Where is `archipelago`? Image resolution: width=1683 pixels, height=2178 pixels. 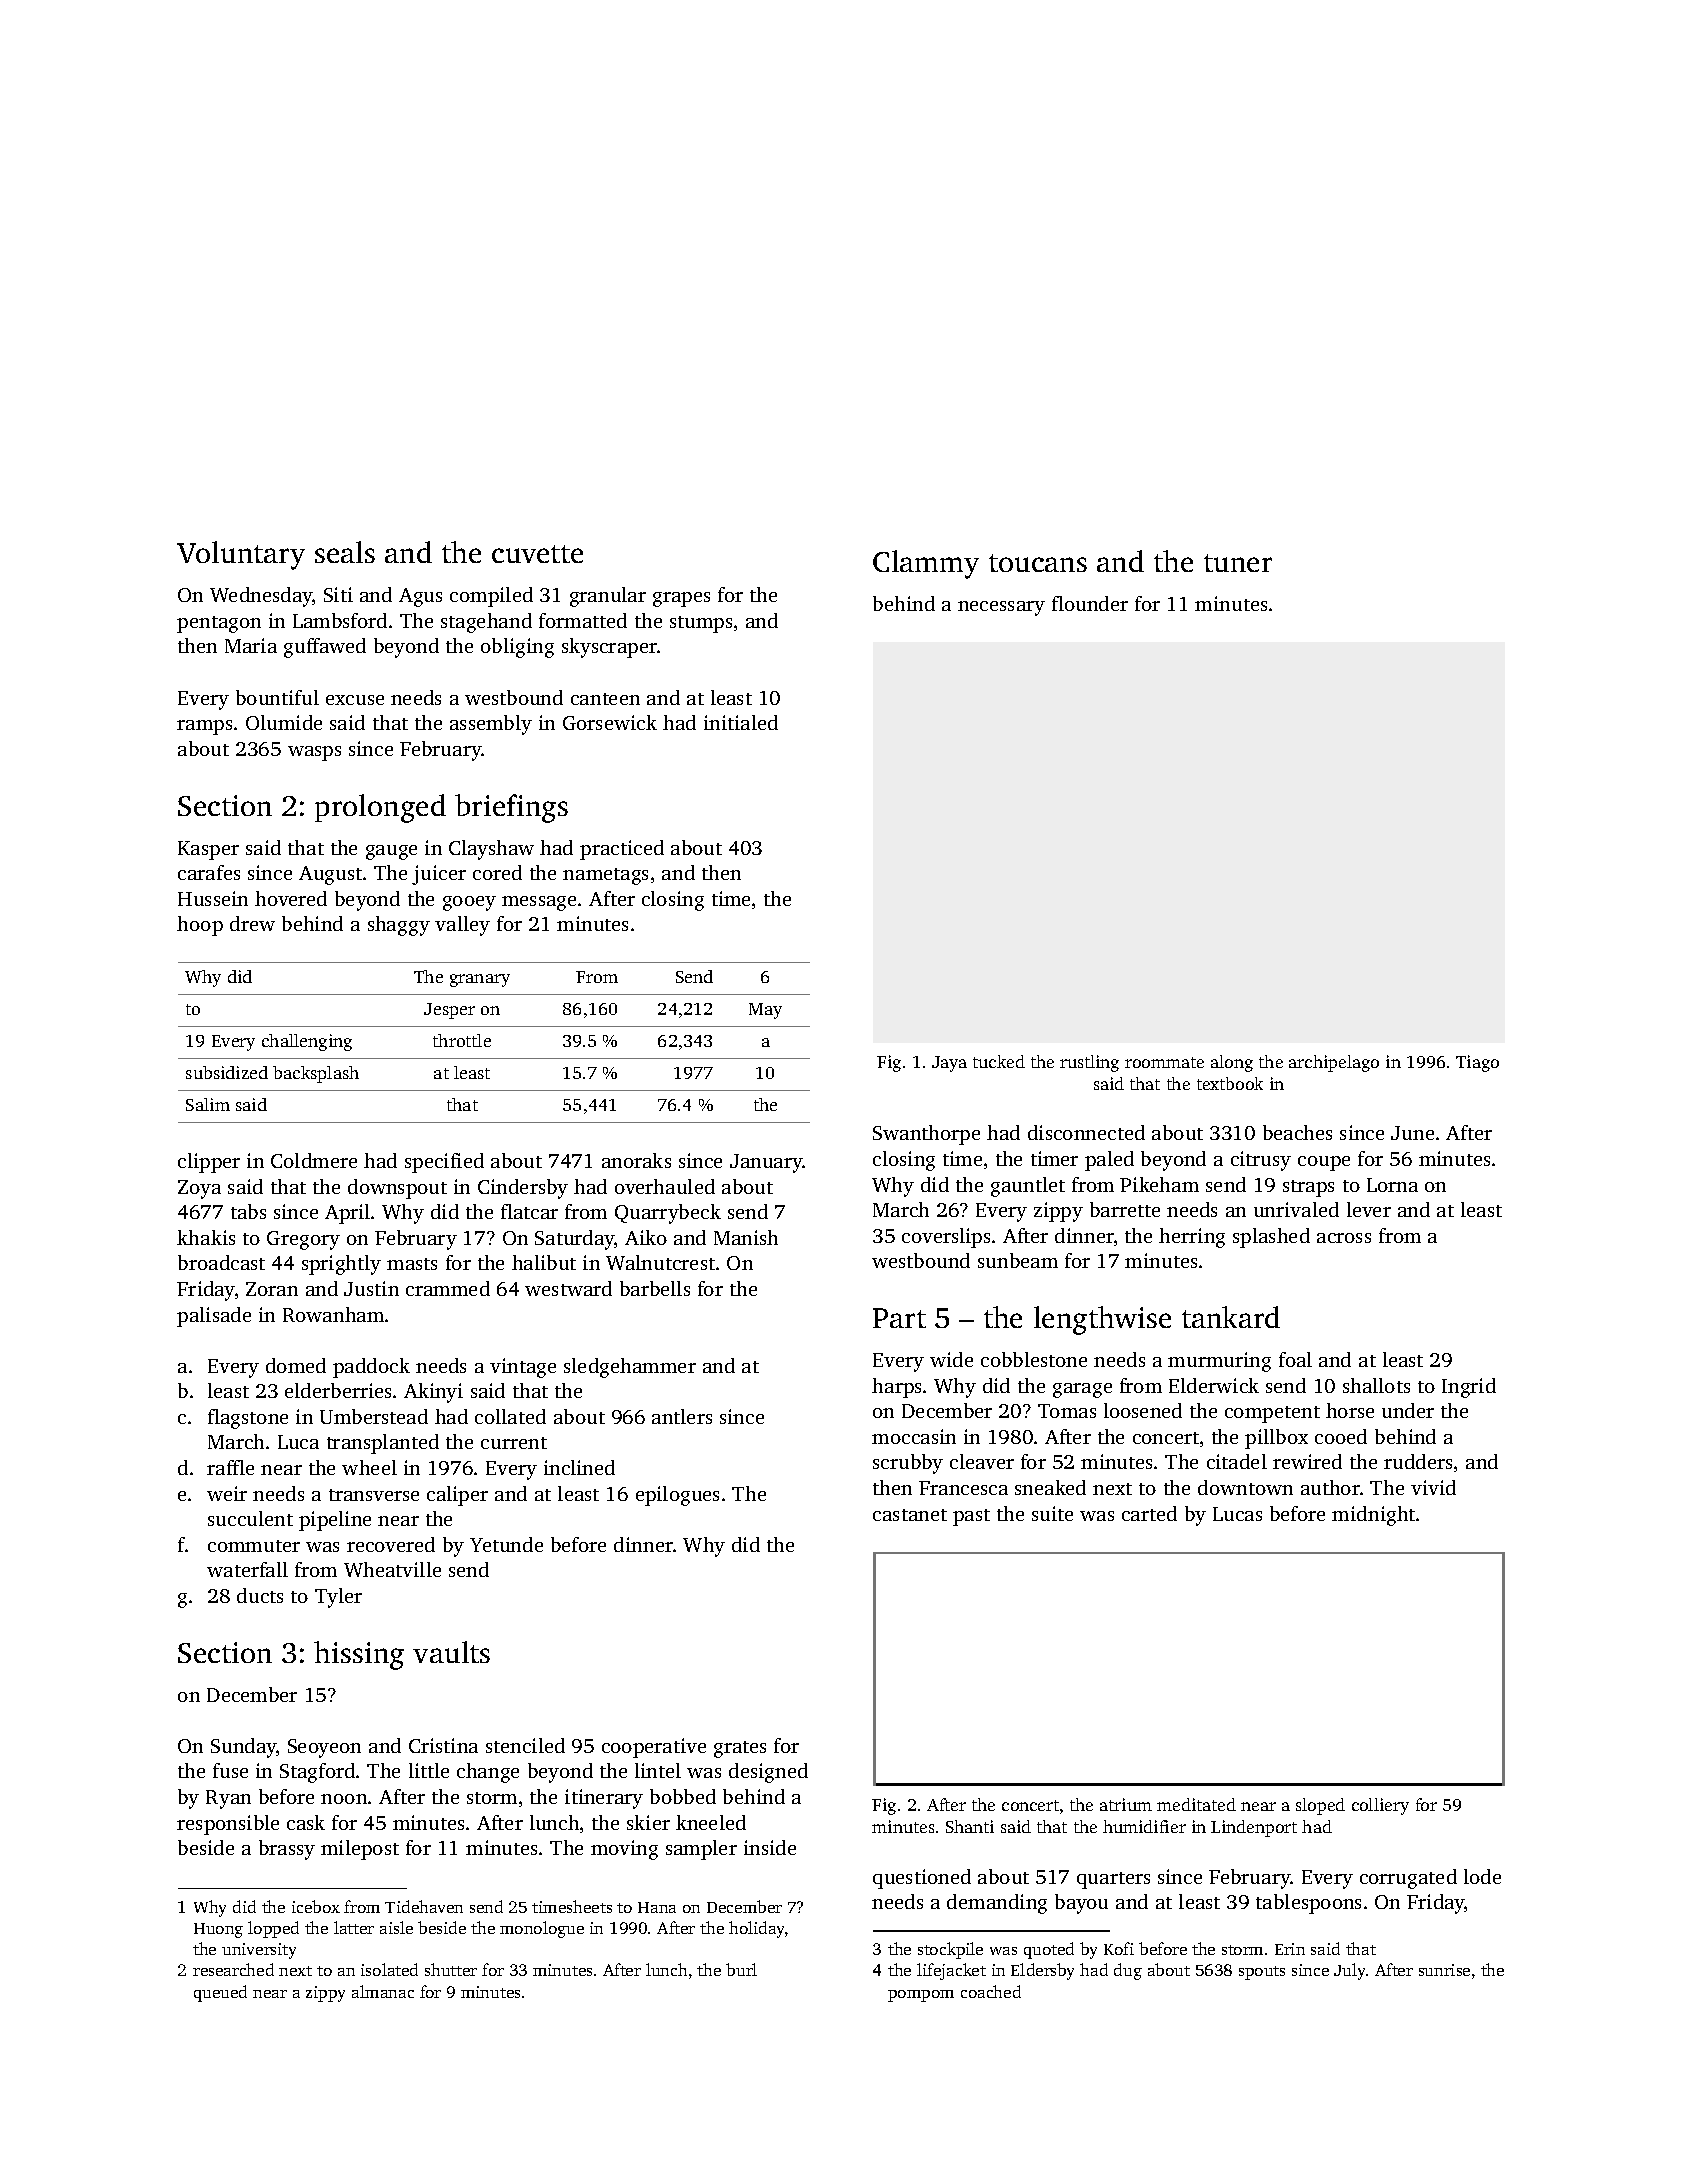 archipelago is located at coordinates (1334, 1063).
